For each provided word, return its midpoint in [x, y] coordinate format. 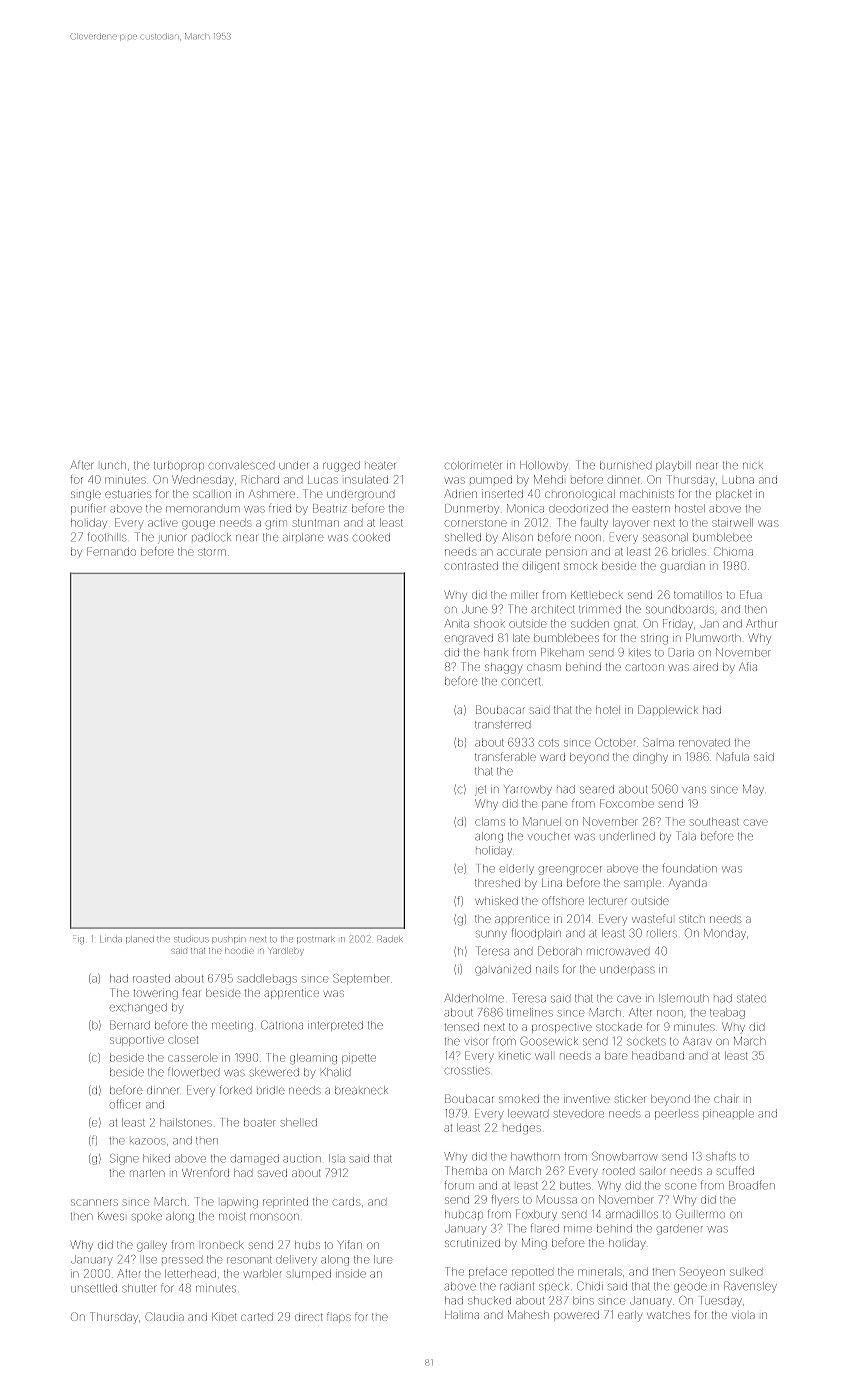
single [86, 495]
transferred [502, 724]
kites [640, 653]
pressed [182, 1260]
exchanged [138, 1008]
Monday [725, 933]
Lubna [738, 480]
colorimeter [473, 465]
